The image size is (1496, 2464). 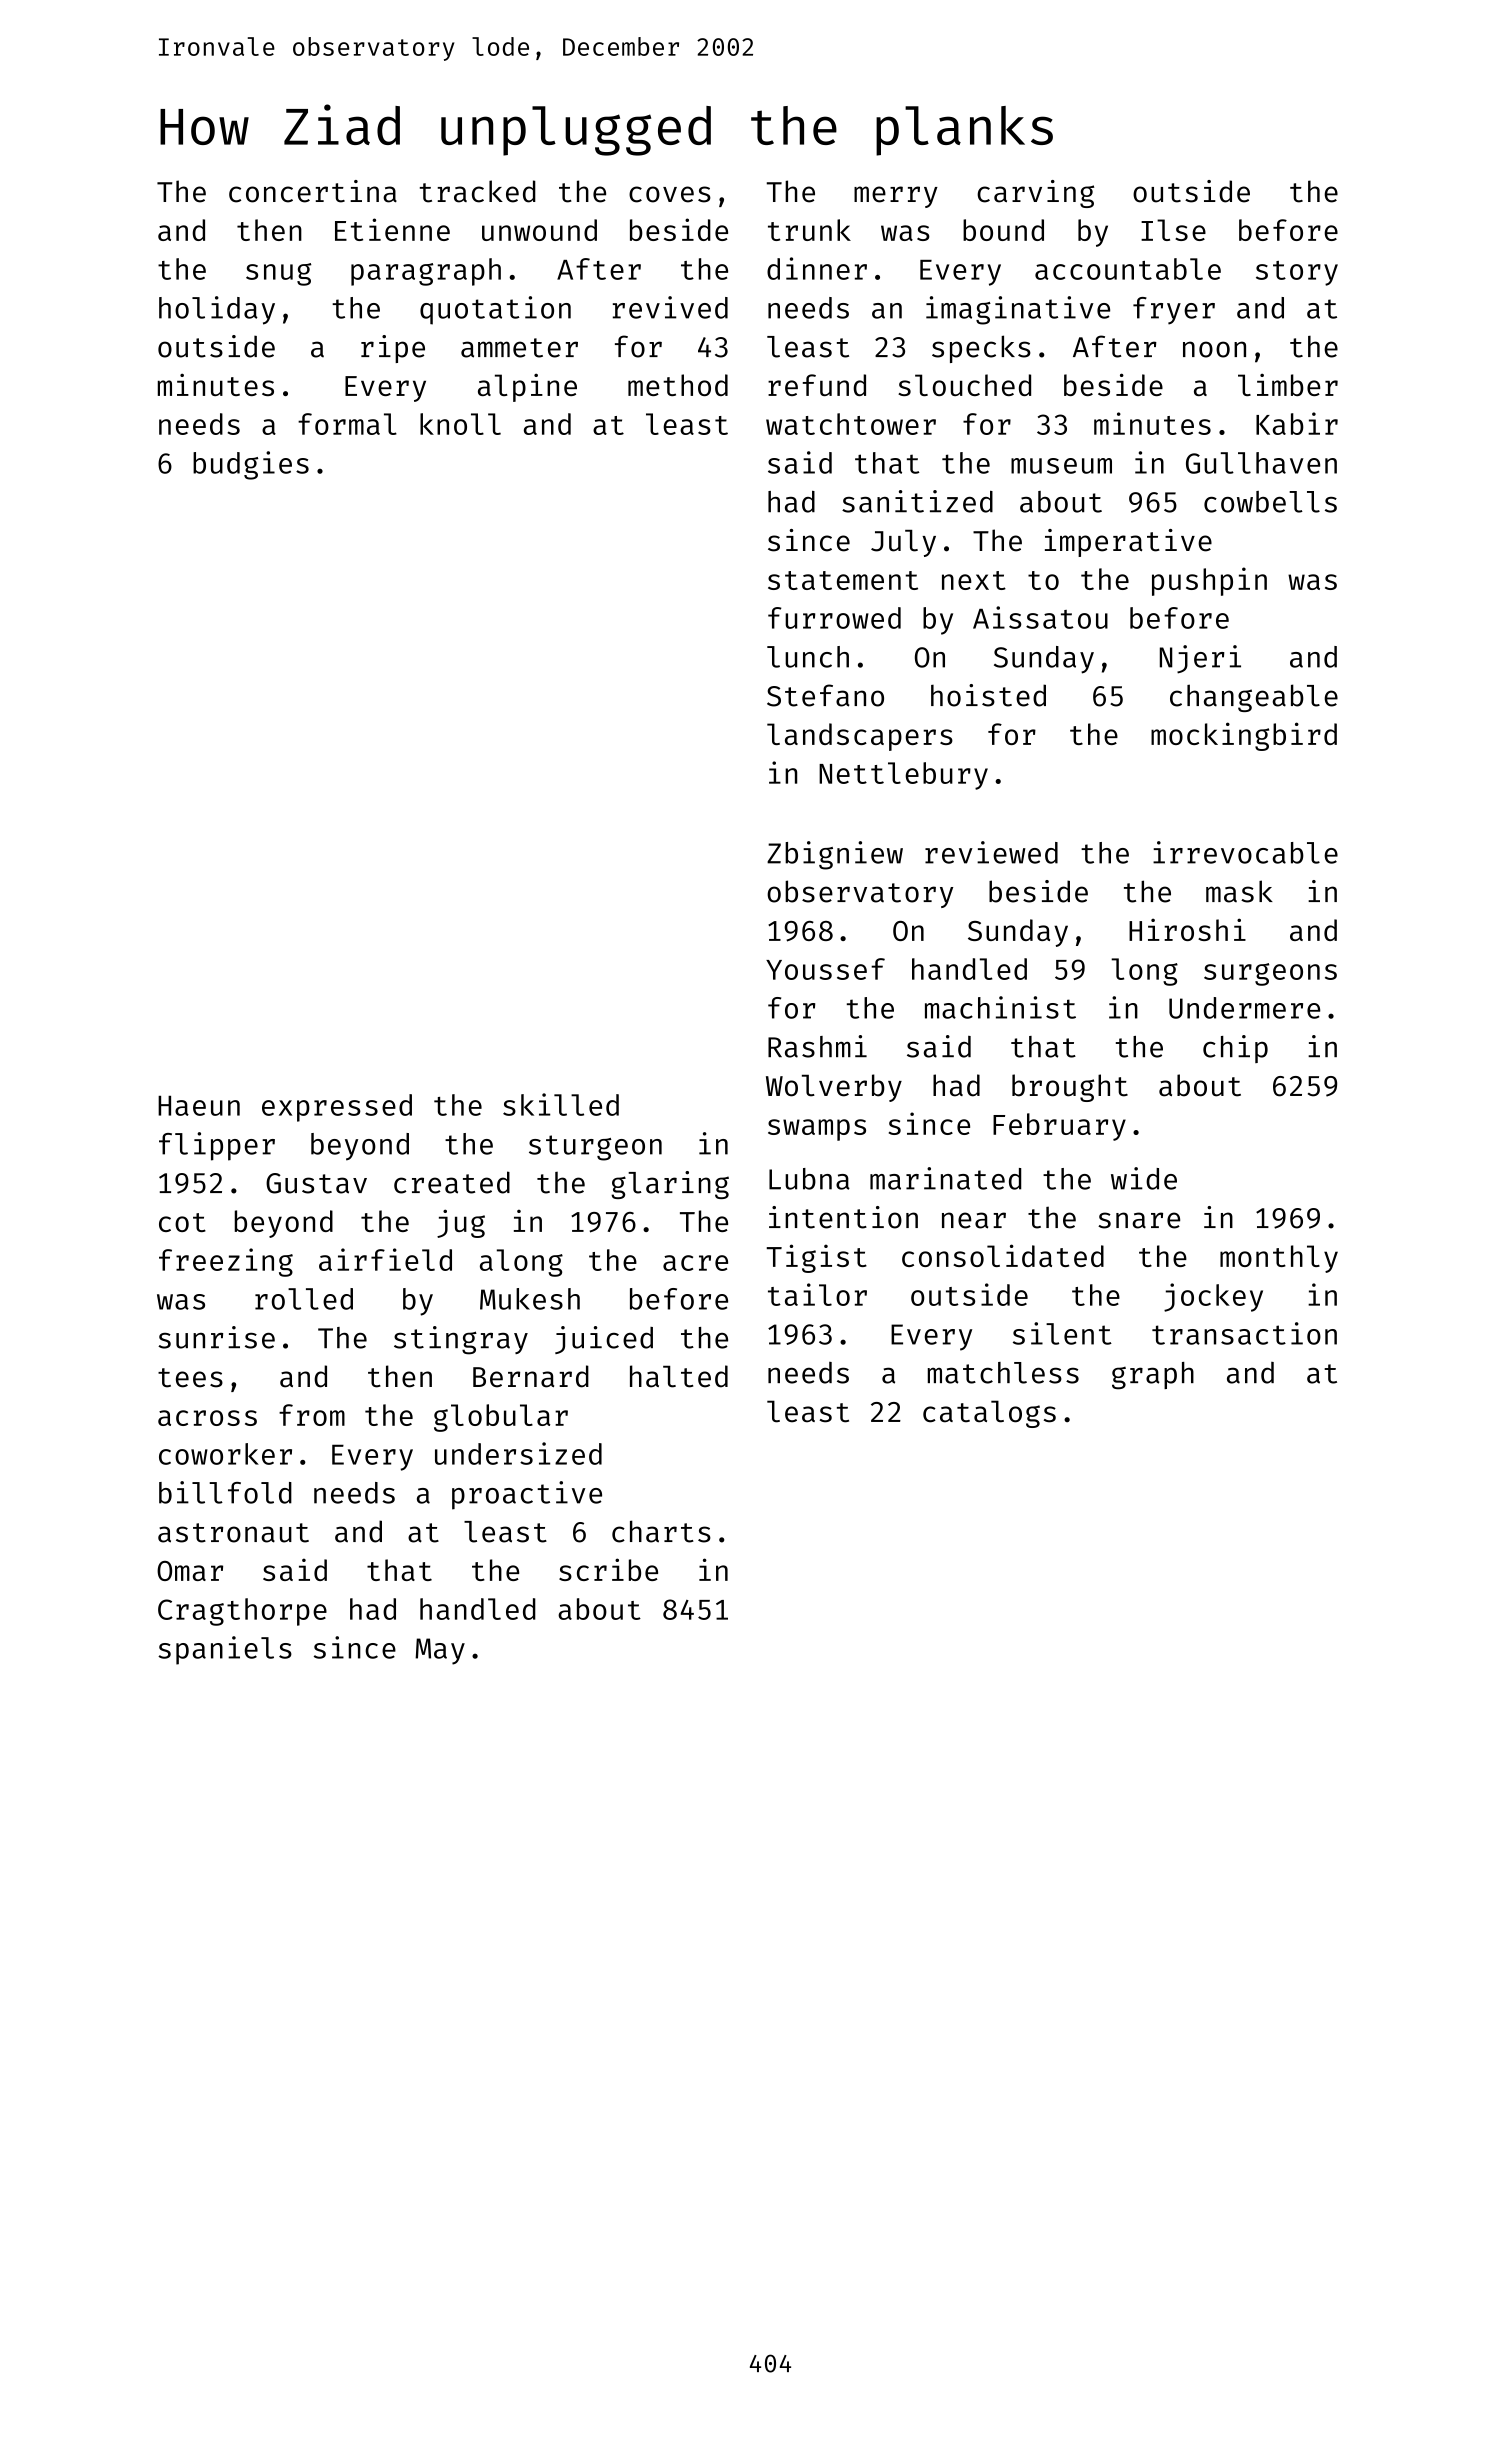 I want to click on consolidated, so click(x=1003, y=1255).
